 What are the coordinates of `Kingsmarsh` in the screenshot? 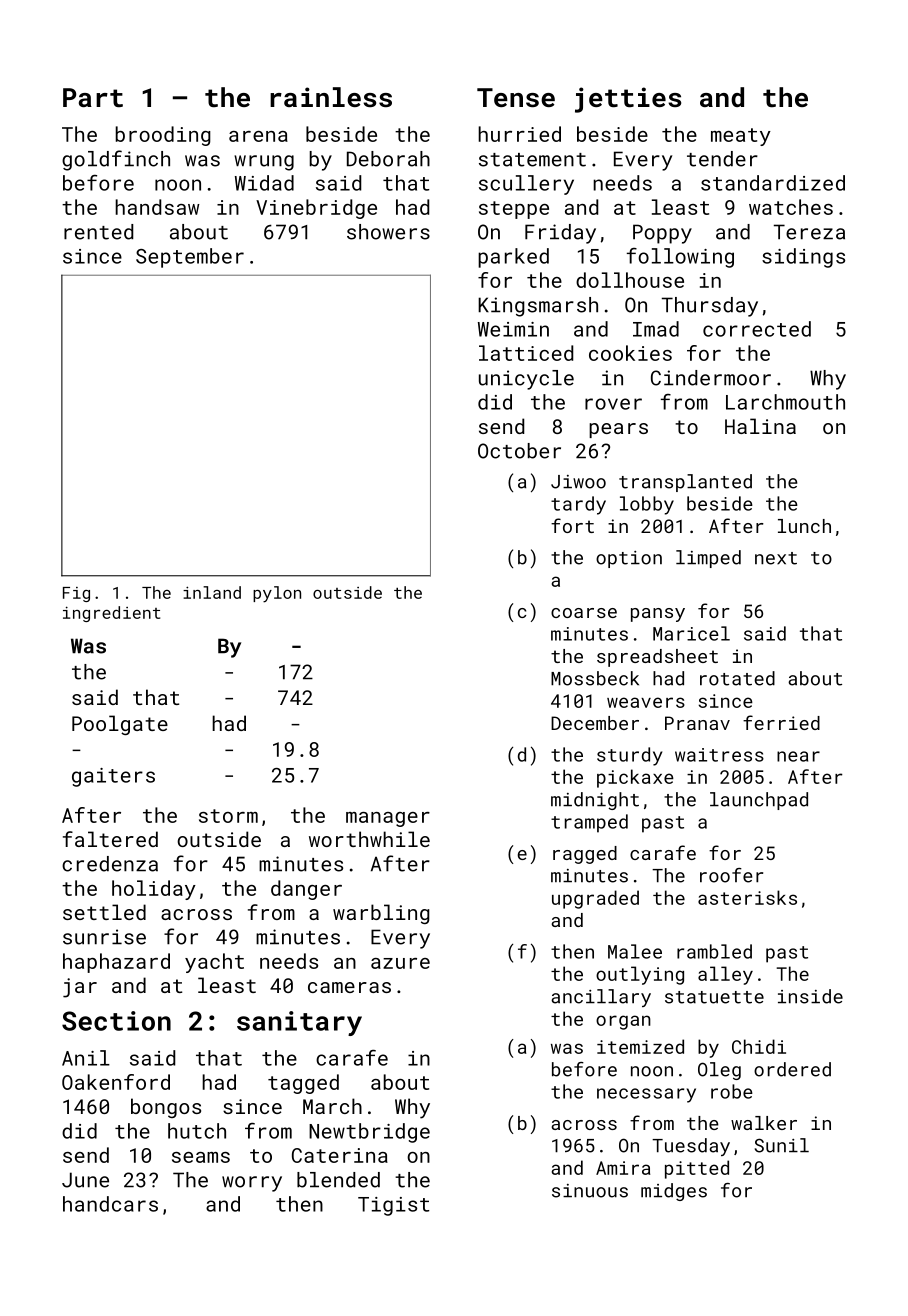 It's located at (538, 307).
